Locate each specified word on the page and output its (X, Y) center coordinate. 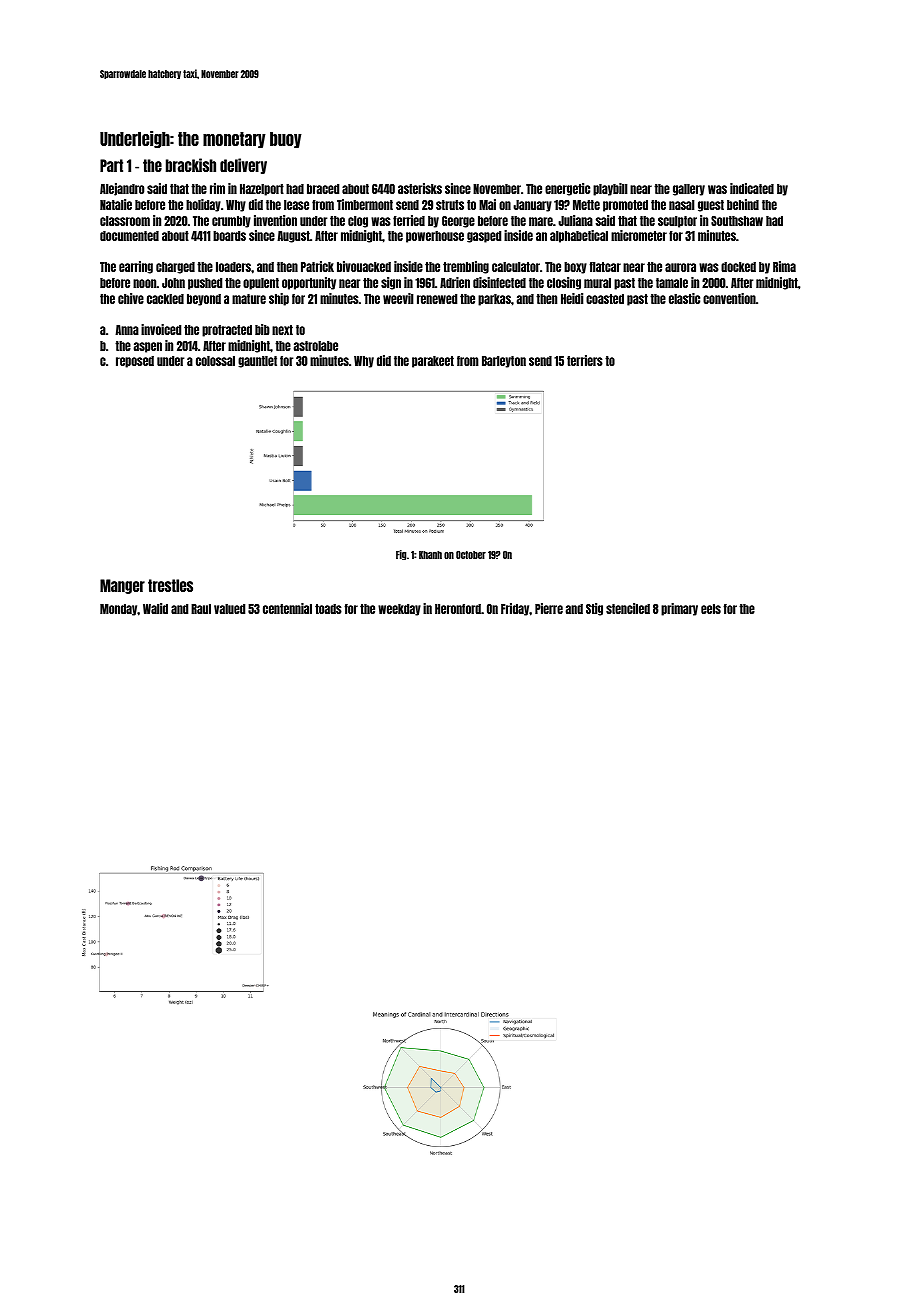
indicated (752, 188)
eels (711, 609)
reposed (135, 362)
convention (729, 298)
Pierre (549, 608)
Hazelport (262, 190)
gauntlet (257, 362)
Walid (155, 608)
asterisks (420, 188)
